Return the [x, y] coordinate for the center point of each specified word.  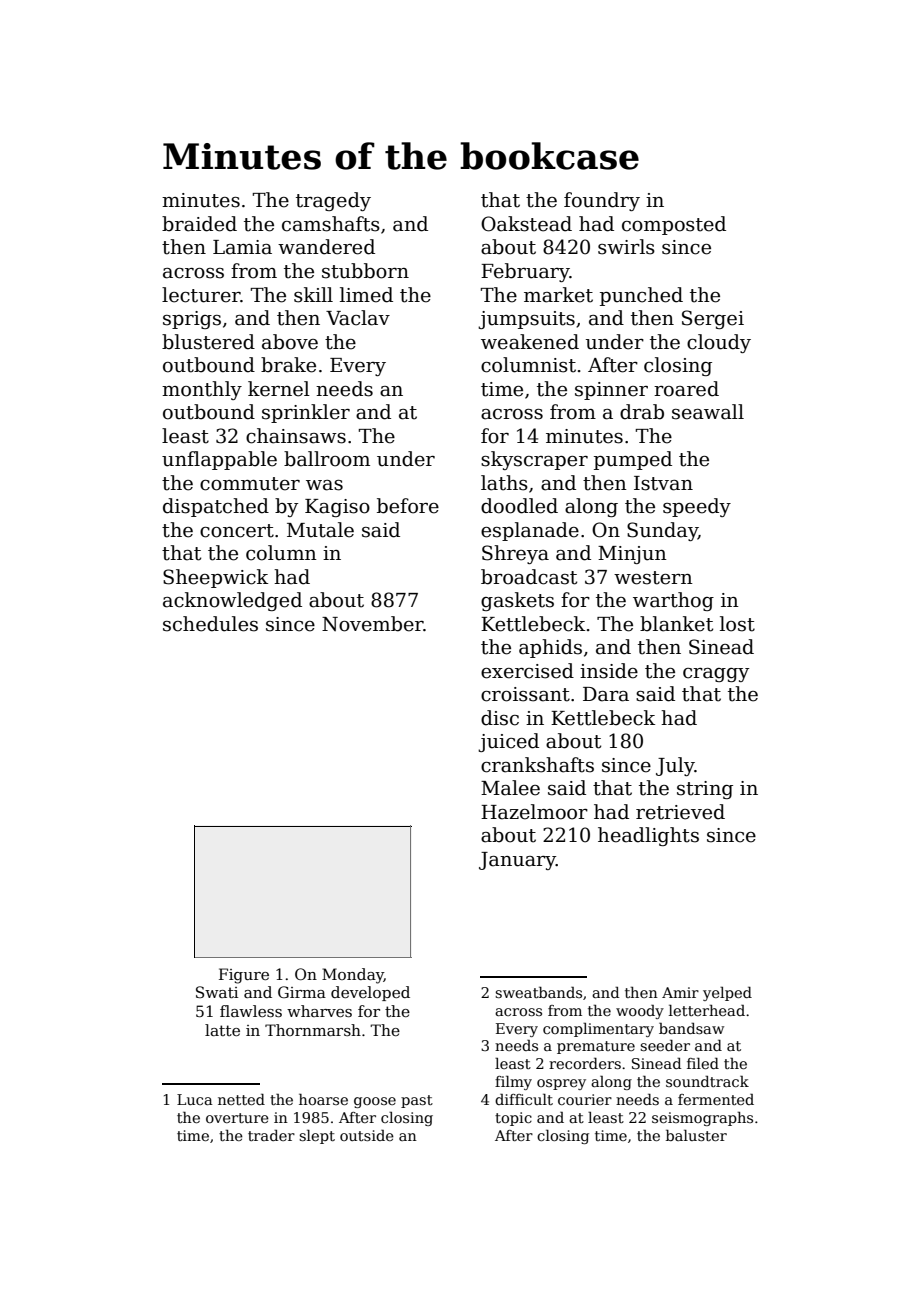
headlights [648, 836]
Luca [195, 1099]
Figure [244, 976]
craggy [716, 675]
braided [199, 224]
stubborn [365, 271]
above [290, 342]
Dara [606, 694]
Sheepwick [215, 578]
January [517, 861]
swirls [626, 247]
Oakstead [526, 224]
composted [674, 225]
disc [500, 718]
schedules [210, 624]
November [373, 624]
